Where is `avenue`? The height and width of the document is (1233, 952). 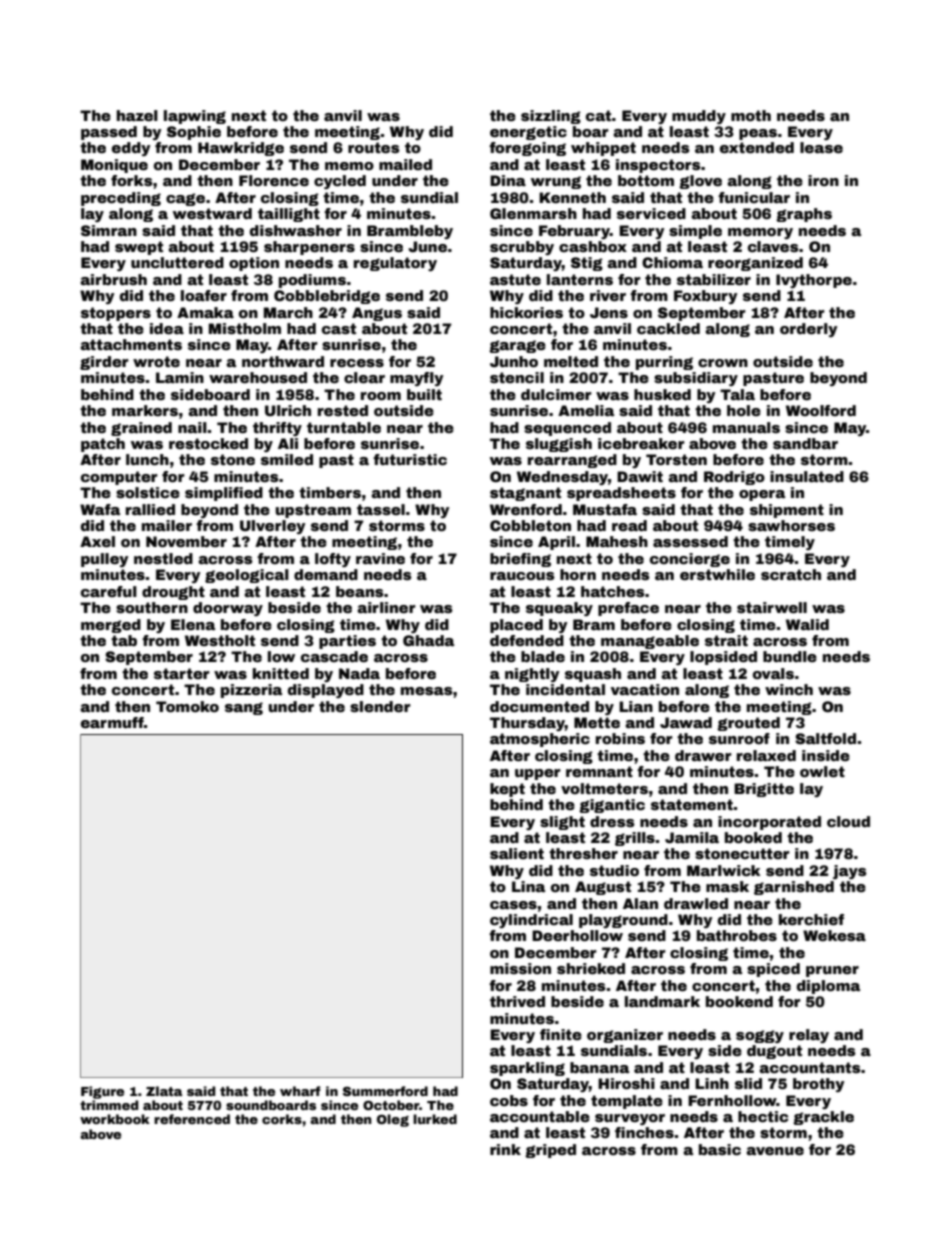 avenue is located at coordinates (775, 1151).
